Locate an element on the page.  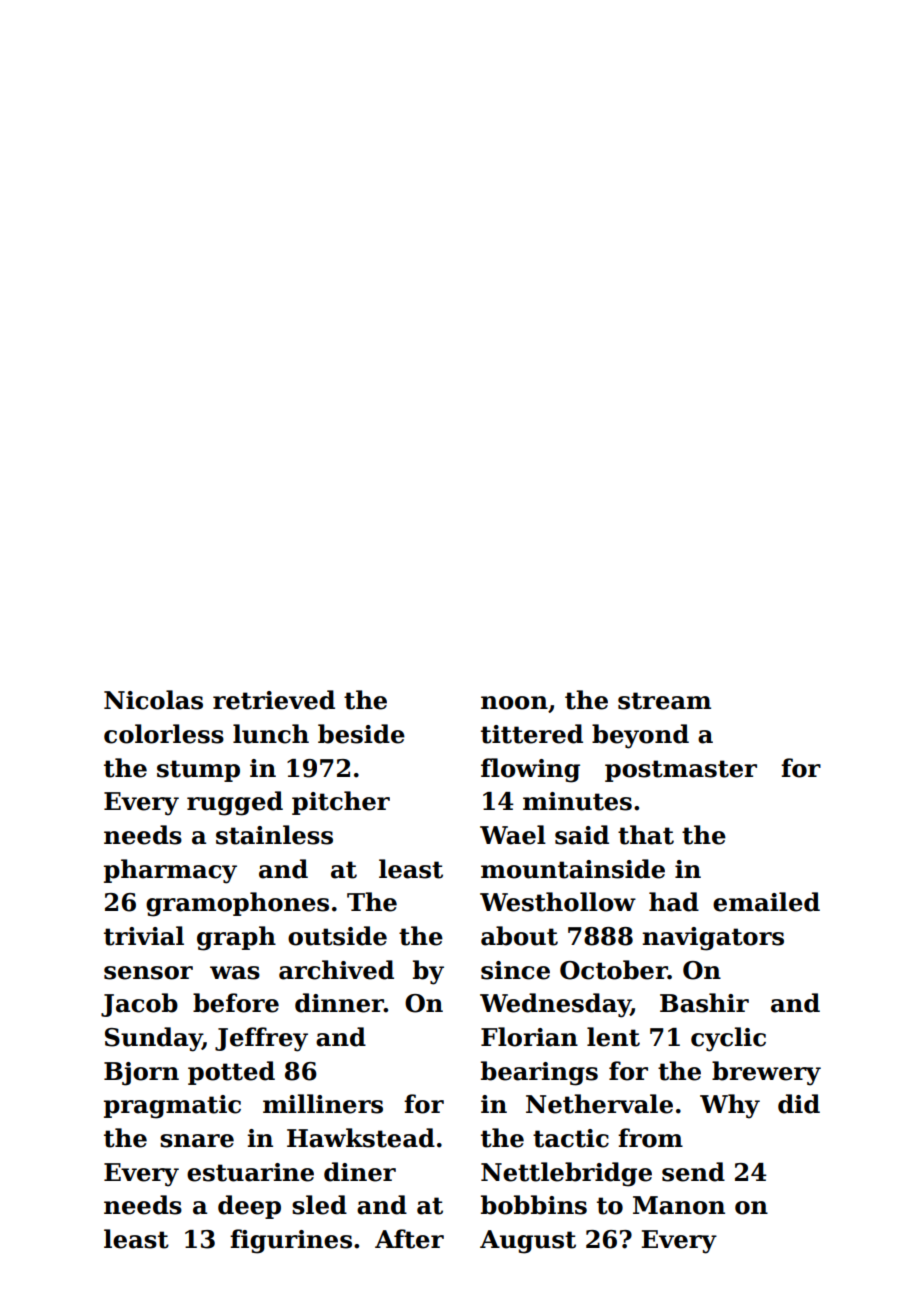
stump is located at coordinates (198, 771).
